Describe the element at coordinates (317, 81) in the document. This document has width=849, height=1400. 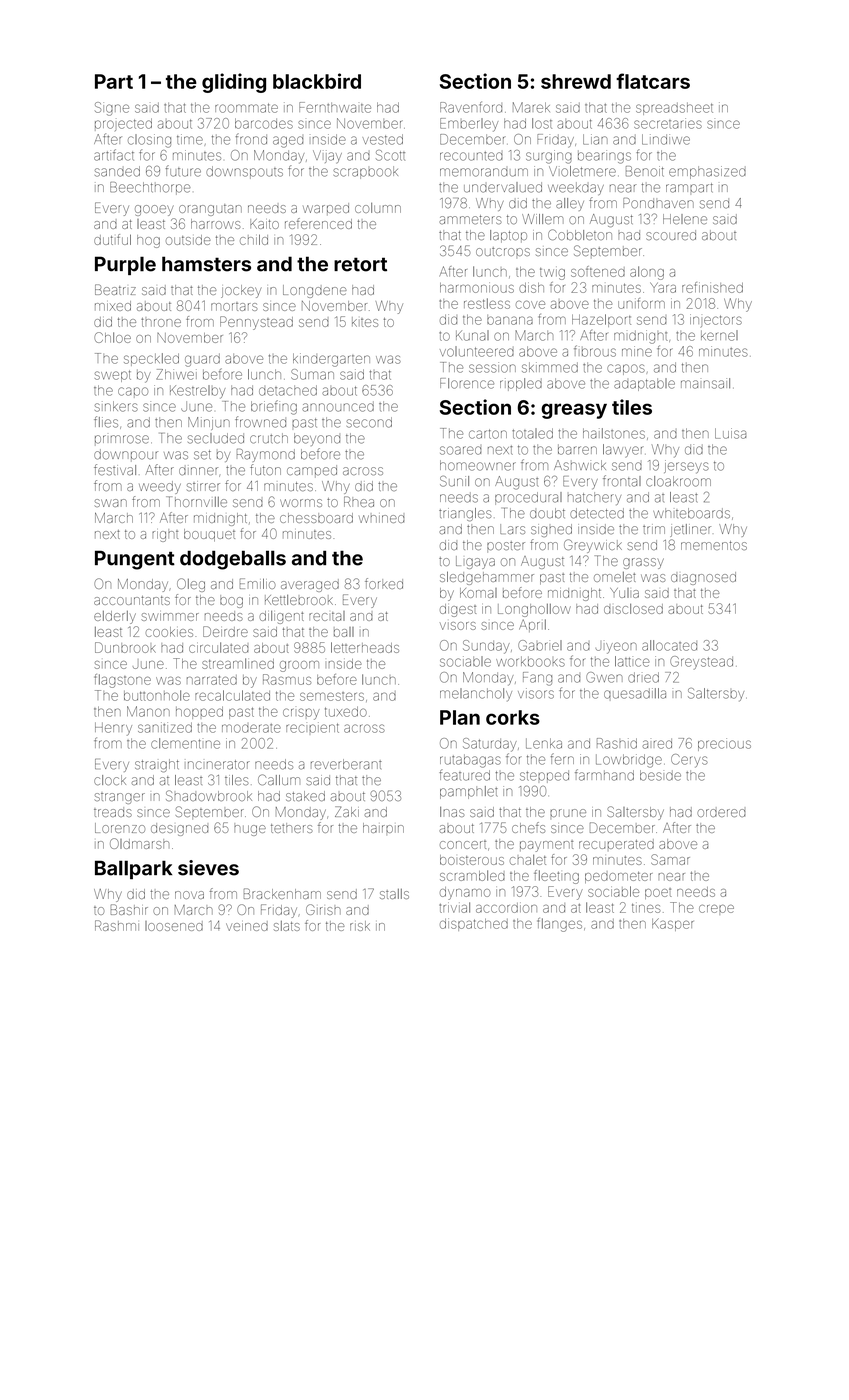
I see `blackbird` at that location.
